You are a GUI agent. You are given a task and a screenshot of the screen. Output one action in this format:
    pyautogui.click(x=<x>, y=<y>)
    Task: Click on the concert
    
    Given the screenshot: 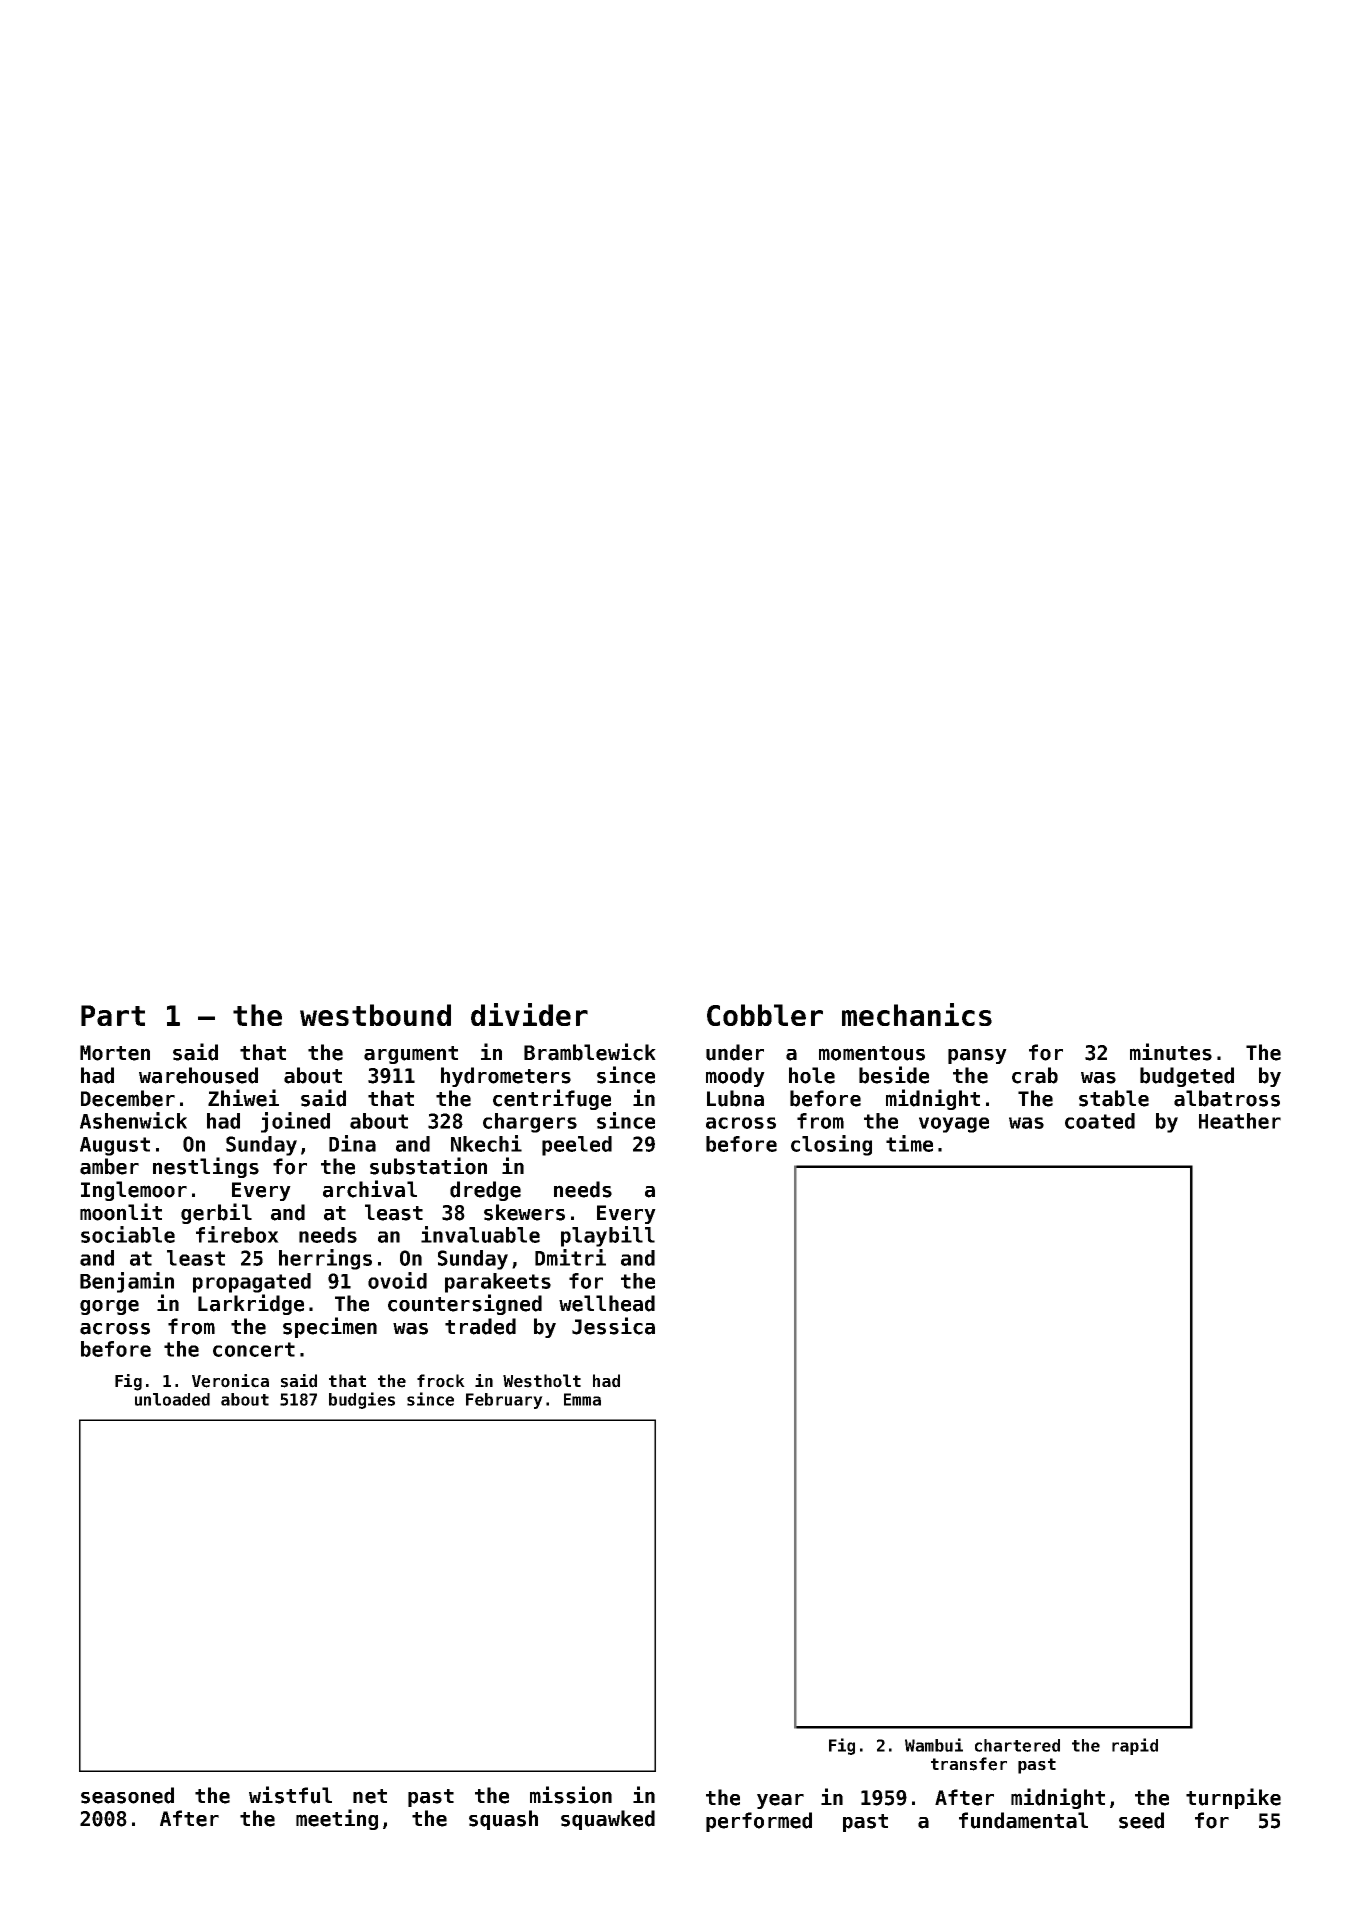 What is the action you would take?
    pyautogui.click(x=254, y=1349)
